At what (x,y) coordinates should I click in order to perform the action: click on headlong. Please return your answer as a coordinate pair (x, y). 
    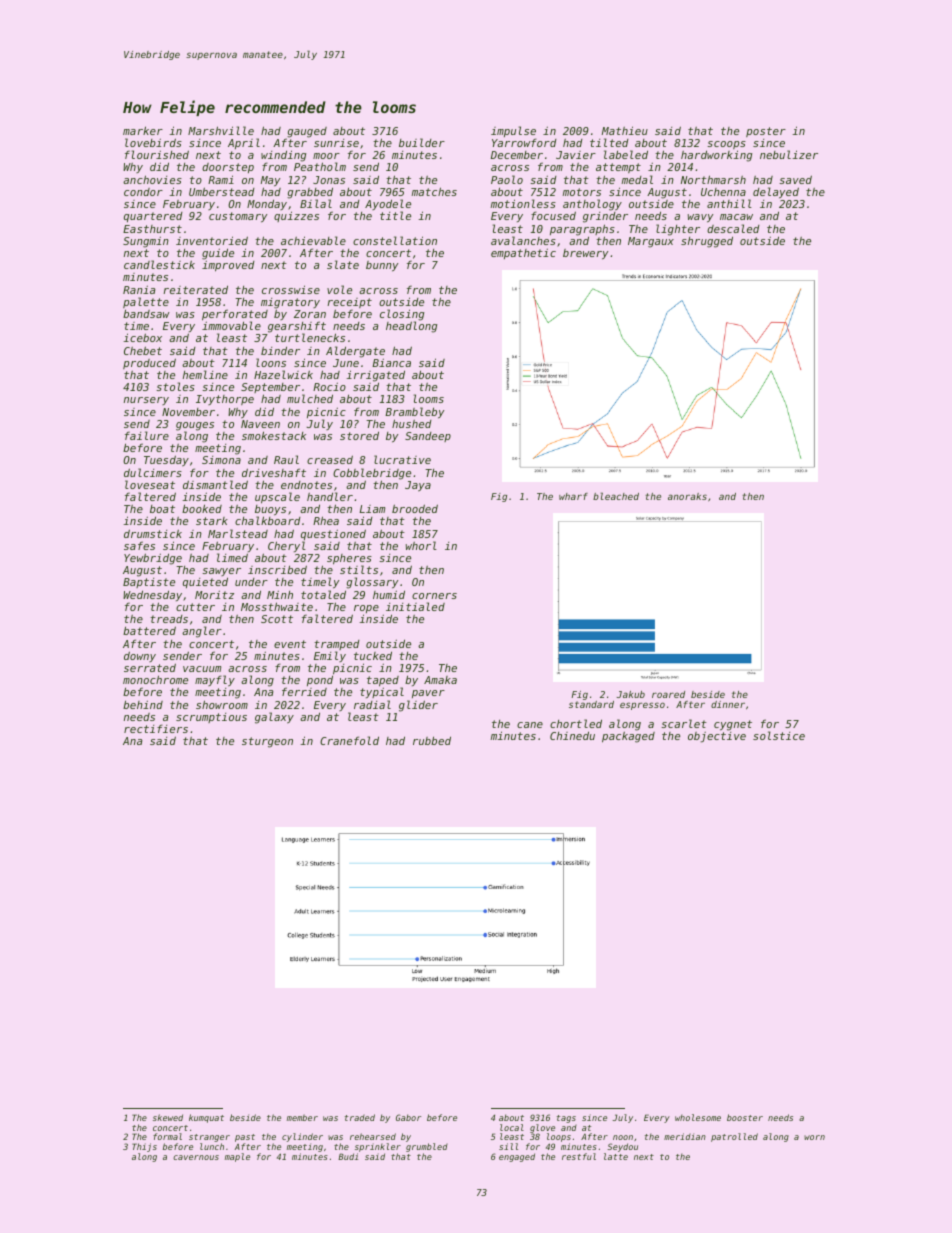
    Looking at the image, I should click on (411, 327).
